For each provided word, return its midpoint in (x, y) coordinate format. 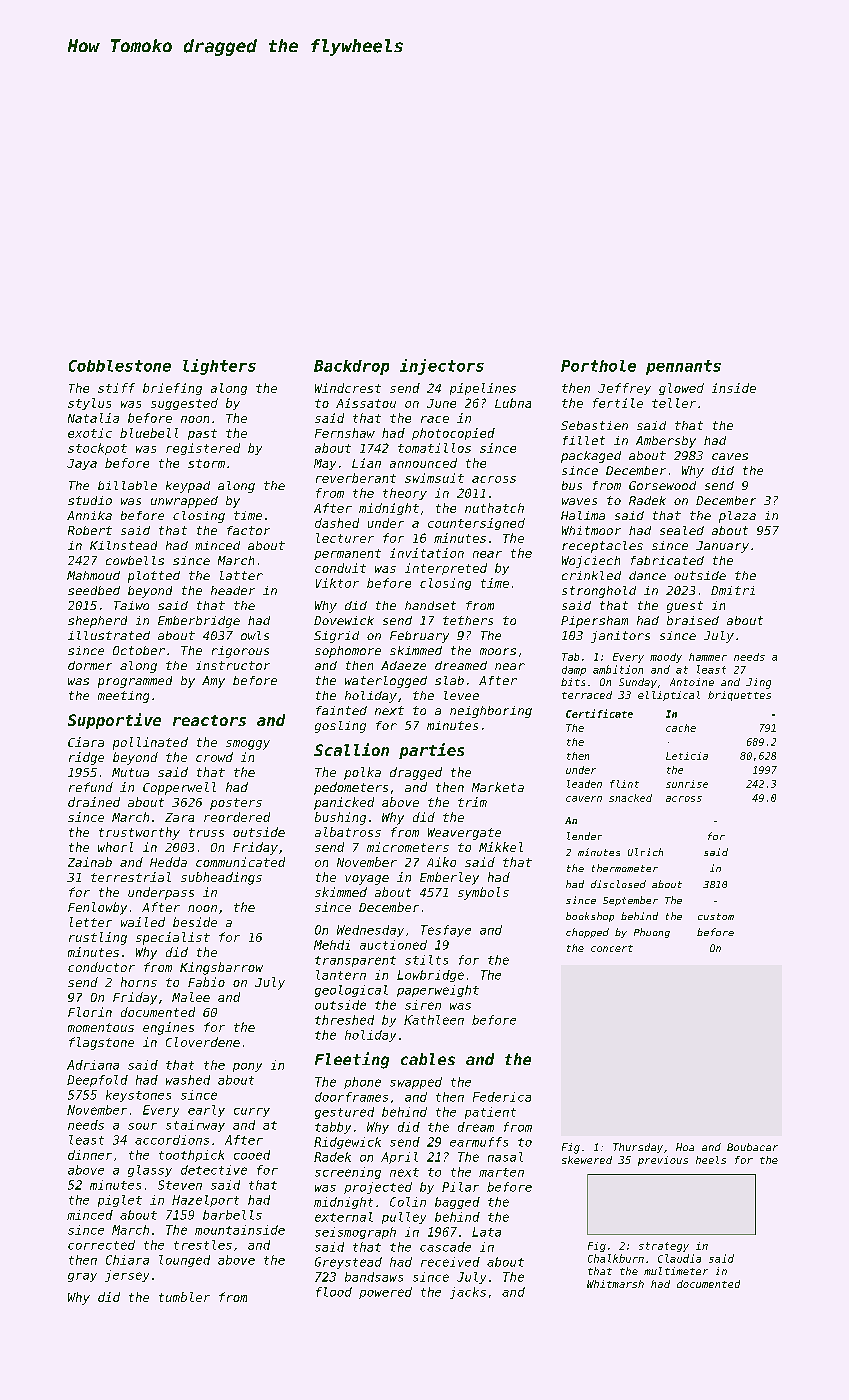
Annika (89, 515)
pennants (683, 367)
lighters (219, 367)
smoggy (248, 745)
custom (716, 916)
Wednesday (370, 931)
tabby (333, 1128)
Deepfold (97, 1081)
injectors (442, 367)
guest (685, 607)
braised (693, 620)
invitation (427, 553)
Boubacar (752, 1147)
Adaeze (403, 665)
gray (82, 1277)
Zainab (90, 862)
